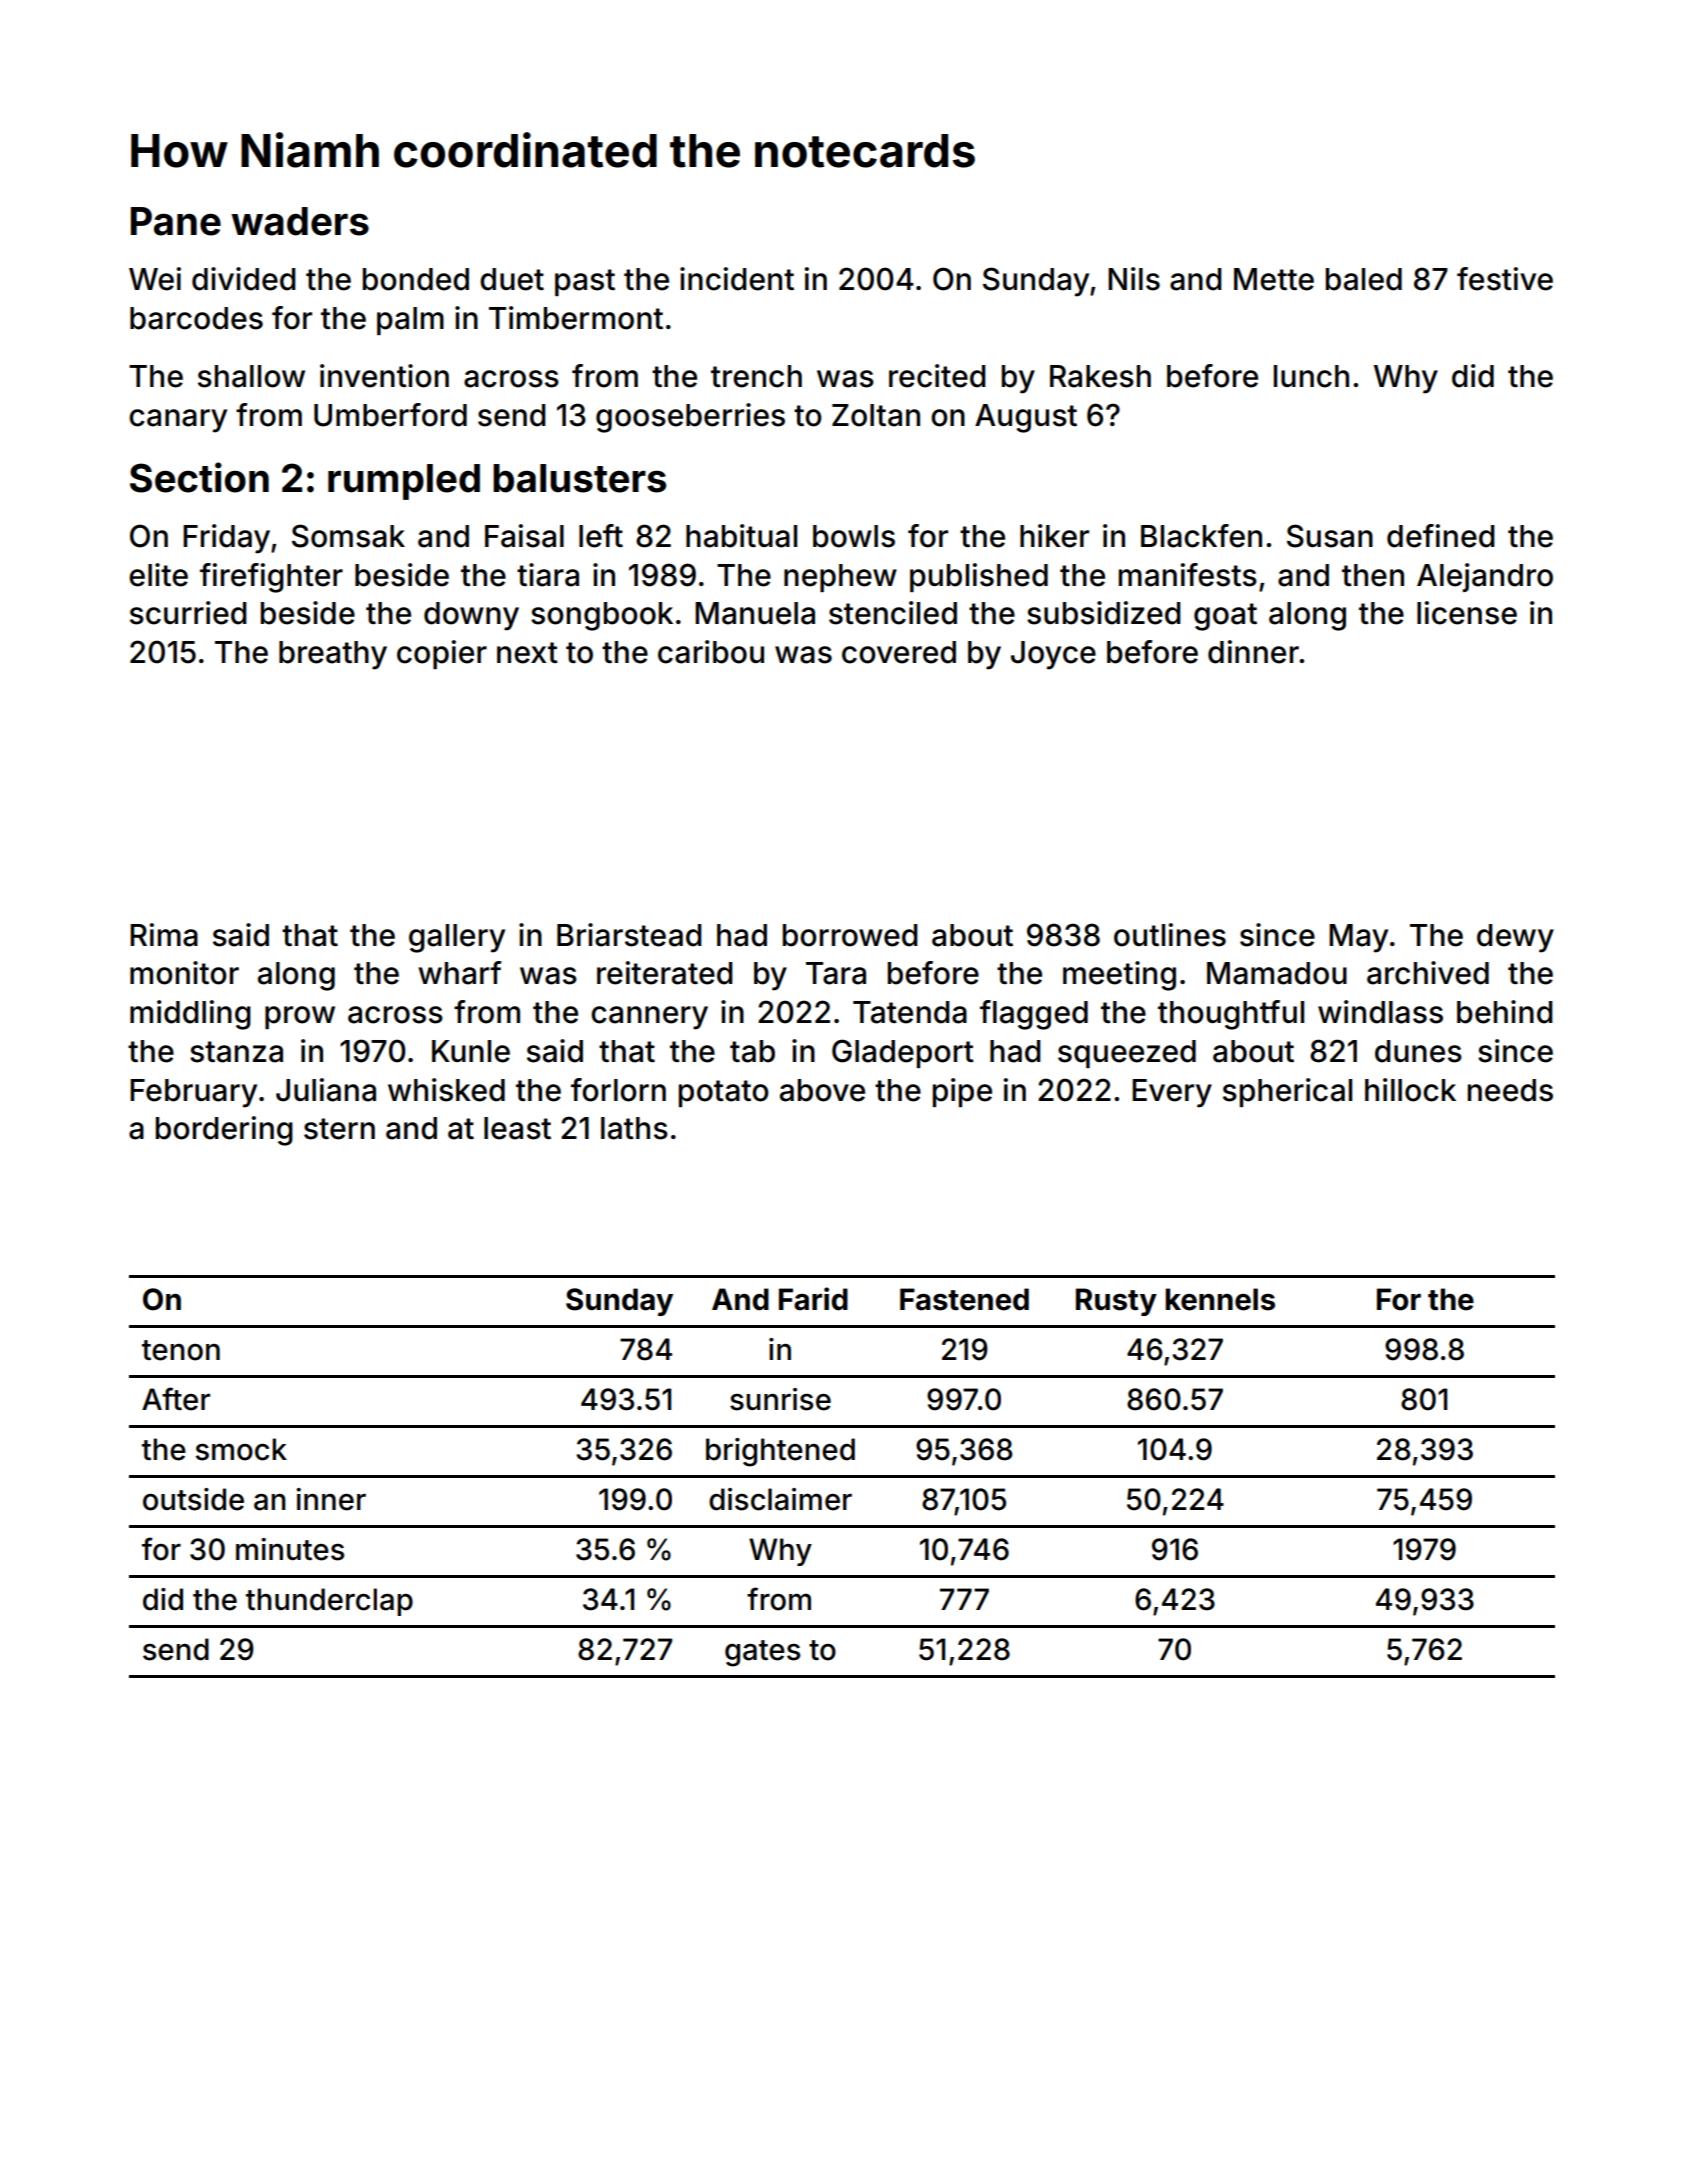  What do you see at coordinates (780, 1499) in the screenshot?
I see `disclaimer` at bounding box center [780, 1499].
